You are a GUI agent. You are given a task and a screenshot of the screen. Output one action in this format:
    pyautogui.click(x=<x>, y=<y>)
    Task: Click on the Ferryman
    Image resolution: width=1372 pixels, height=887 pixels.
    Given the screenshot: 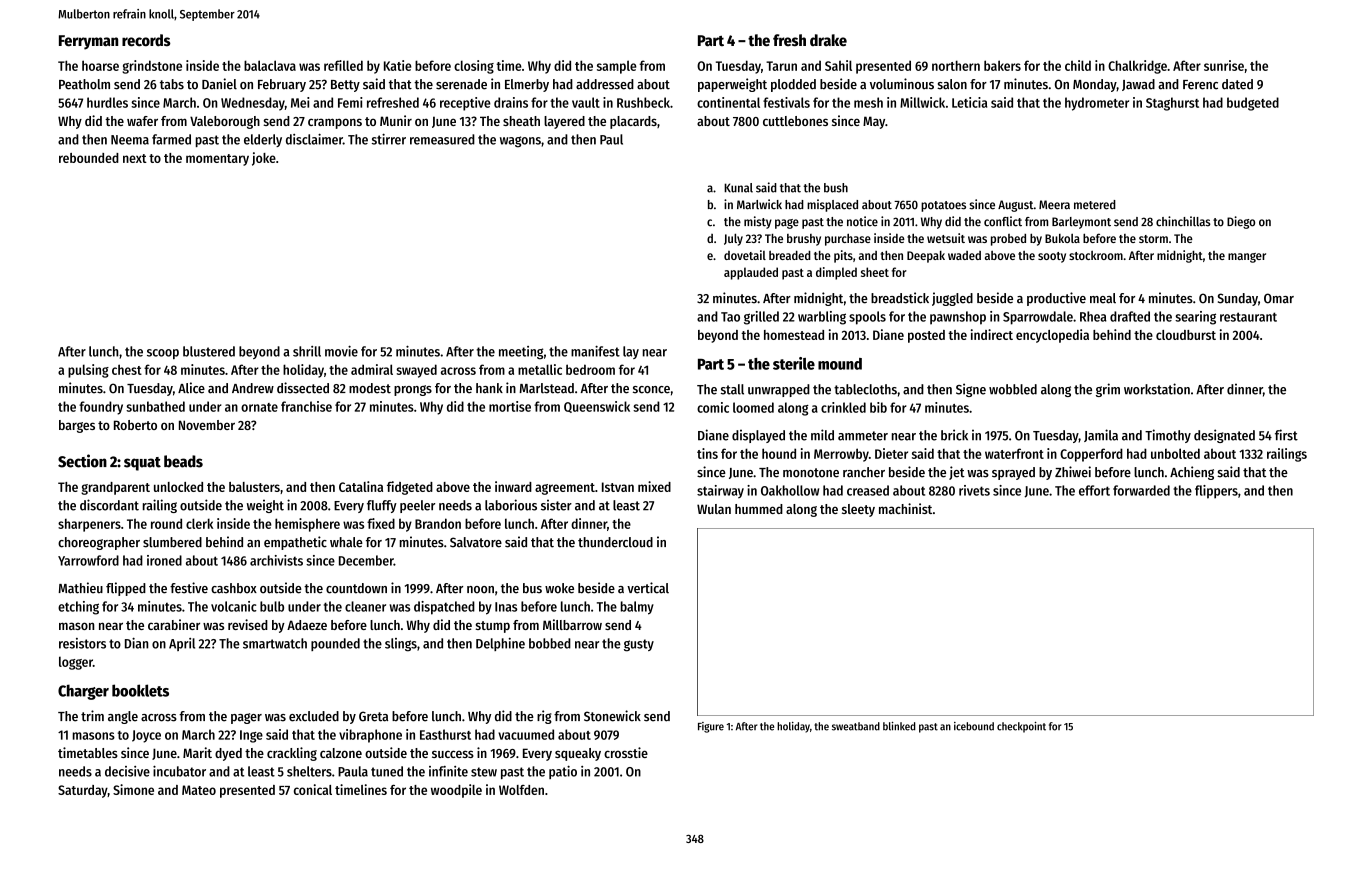 What is the action you would take?
    pyautogui.click(x=88, y=42)
